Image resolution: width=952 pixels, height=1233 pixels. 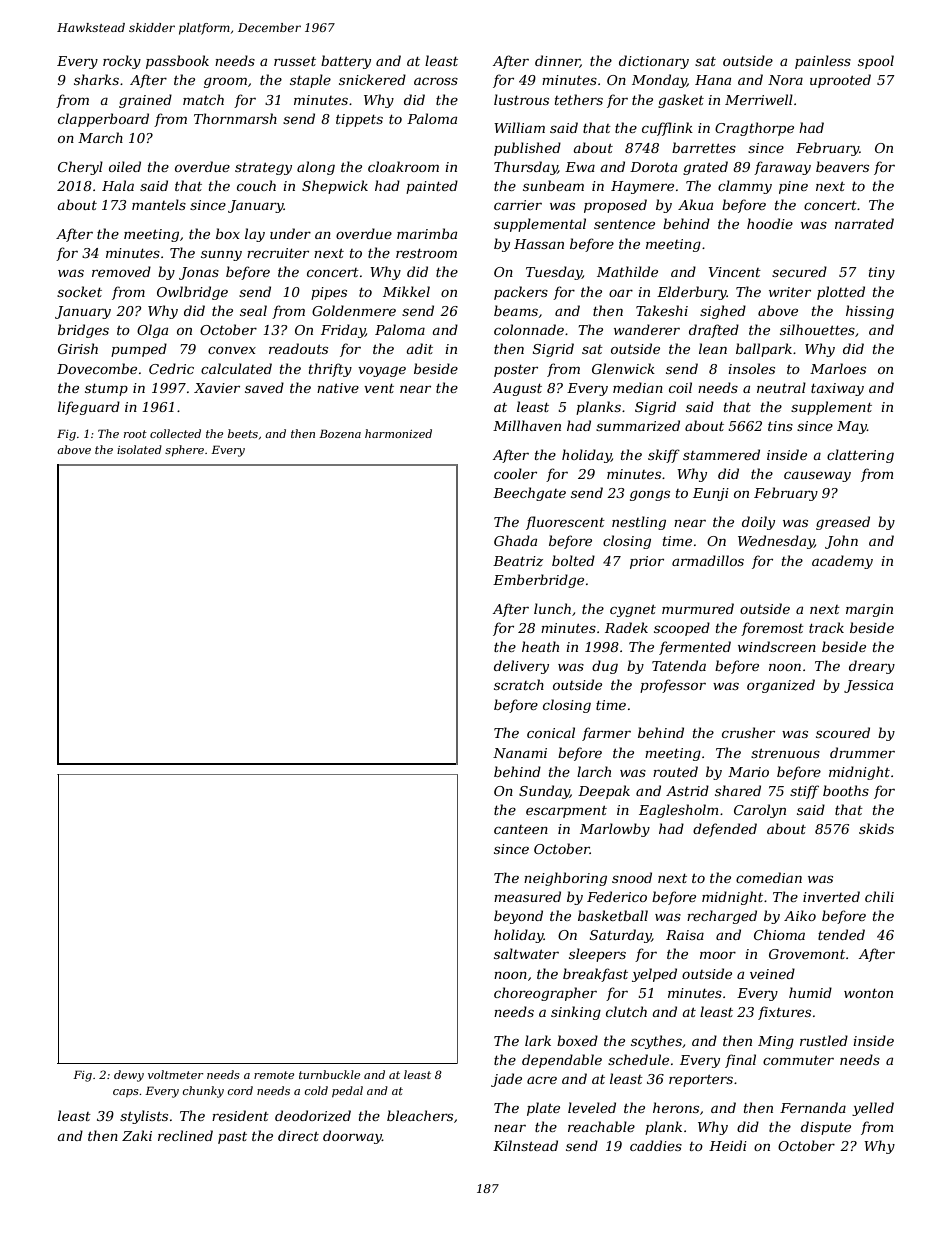 What do you see at coordinates (876, 828) in the page?
I see `skids` at bounding box center [876, 828].
